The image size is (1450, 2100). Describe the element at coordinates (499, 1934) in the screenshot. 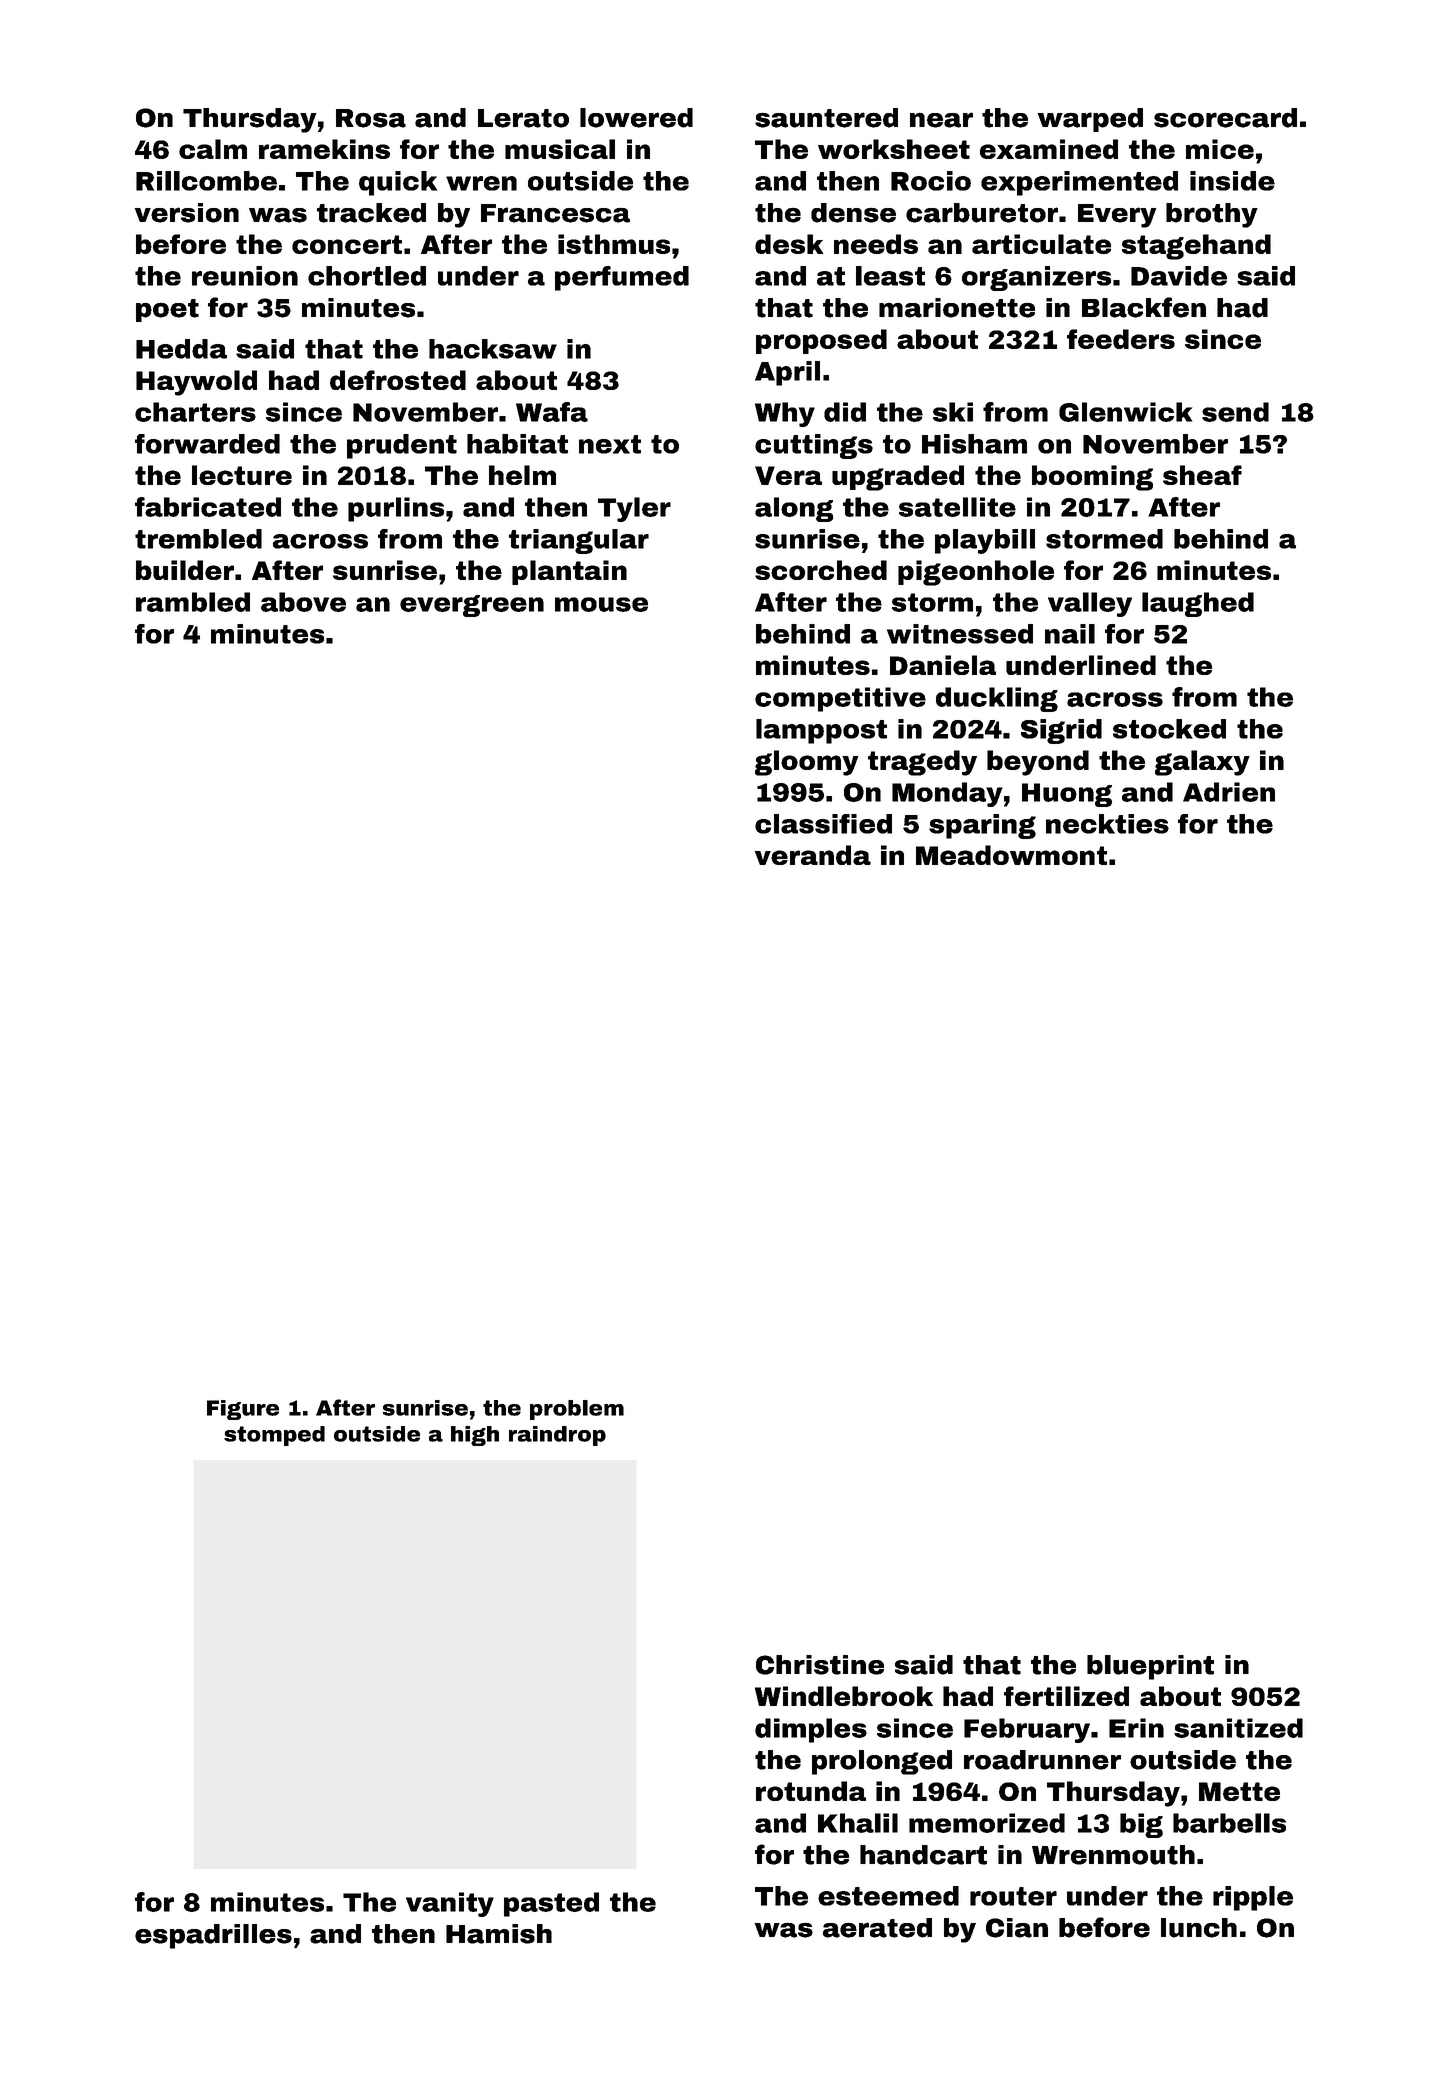

I see `Hamish` at that location.
